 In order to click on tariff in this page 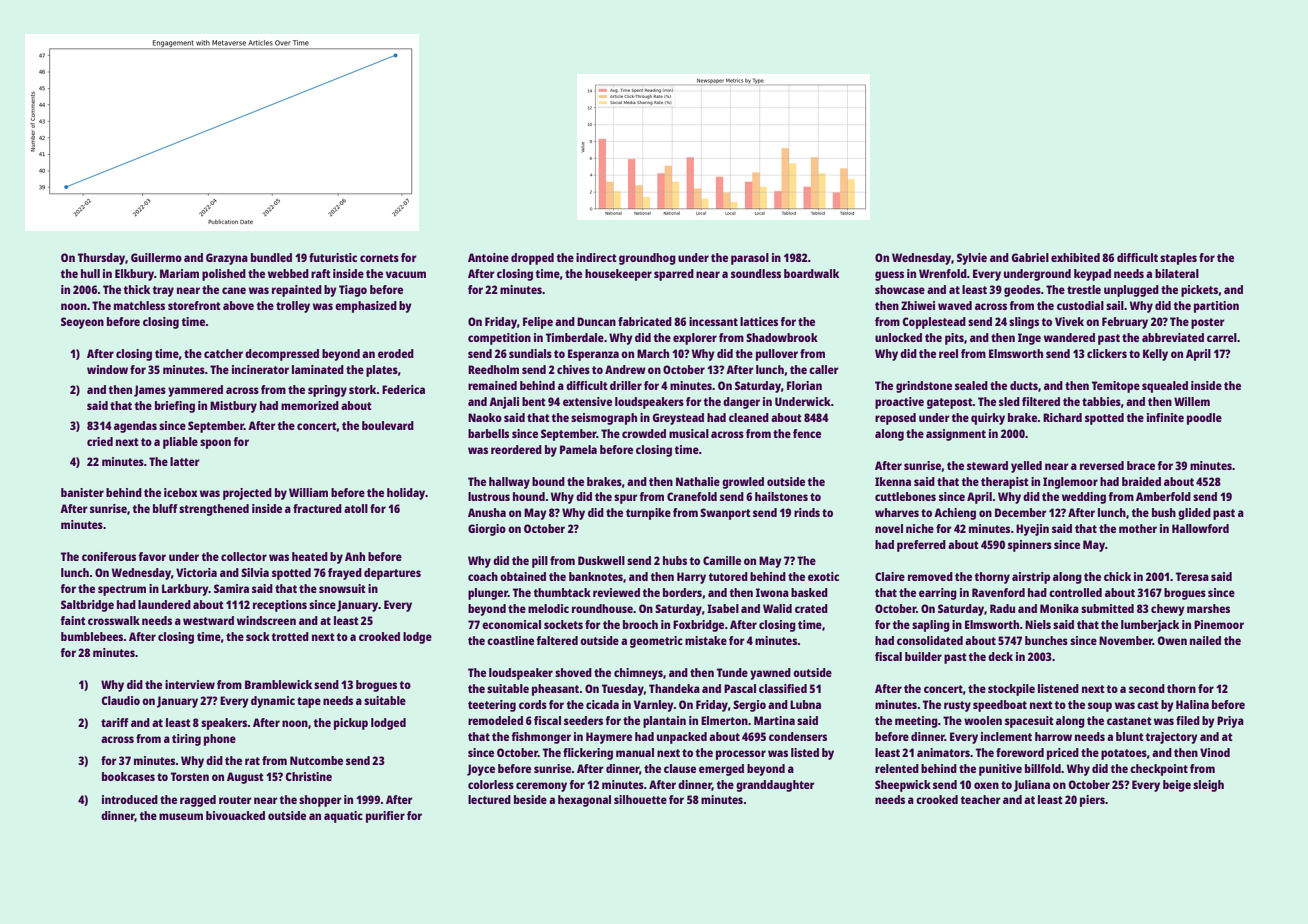, I will do `click(114, 722)`.
